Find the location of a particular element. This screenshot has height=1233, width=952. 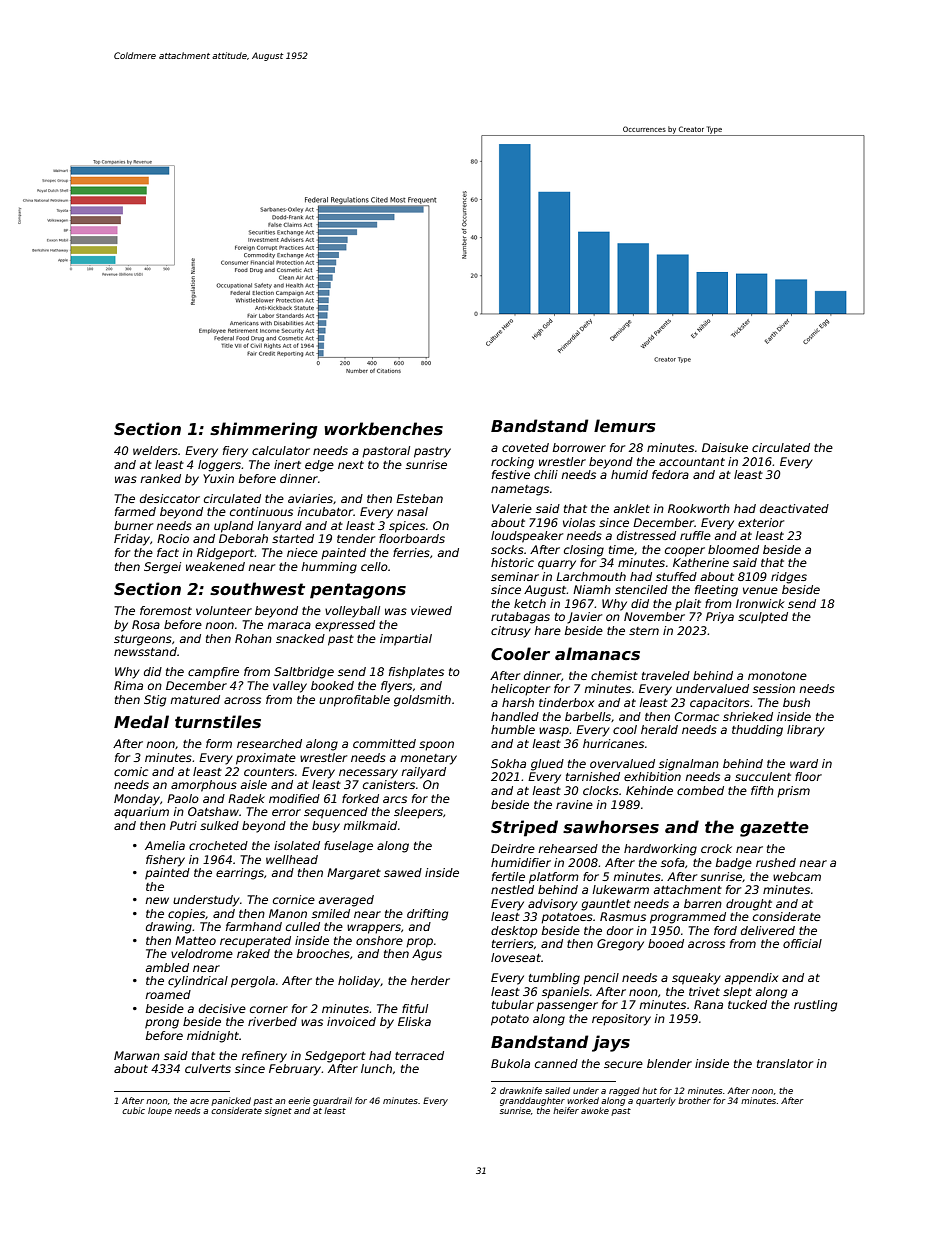

capacitors is located at coordinates (720, 704).
